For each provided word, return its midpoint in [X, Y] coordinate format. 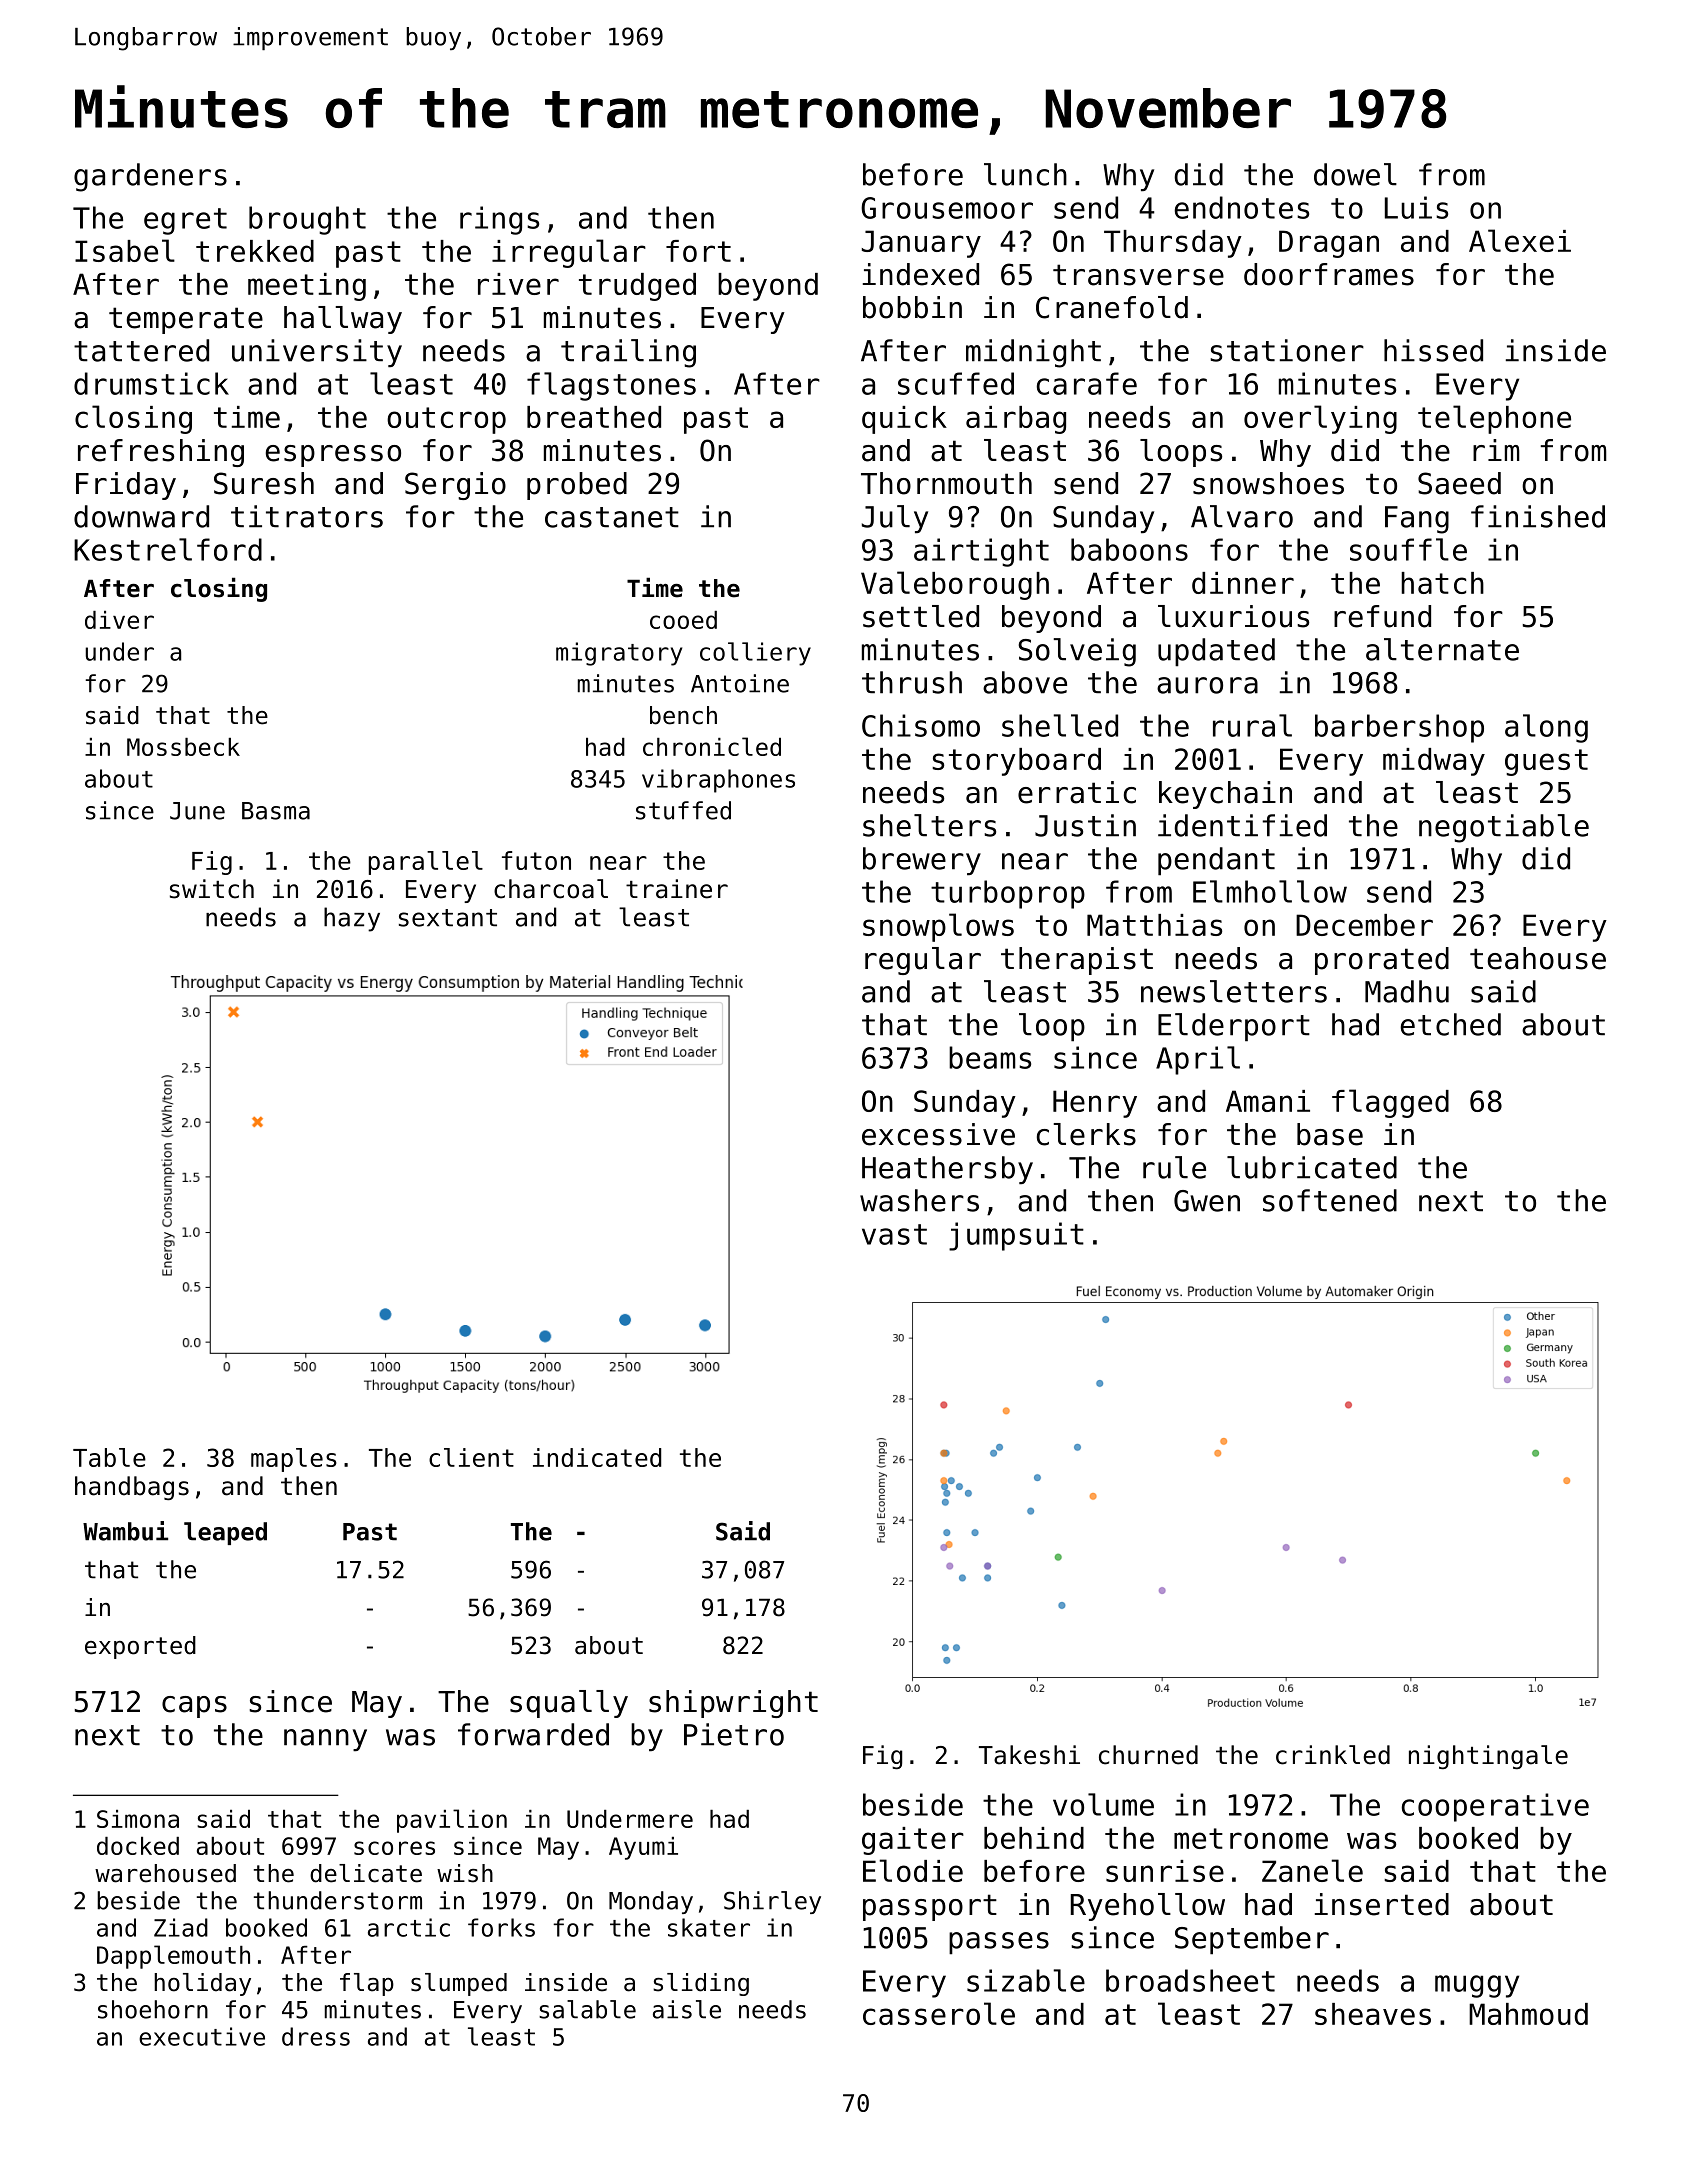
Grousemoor [947, 208]
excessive [938, 1134]
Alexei [1520, 240]
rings [499, 220]
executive [202, 2036]
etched [1451, 1024]
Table [109, 1457]
